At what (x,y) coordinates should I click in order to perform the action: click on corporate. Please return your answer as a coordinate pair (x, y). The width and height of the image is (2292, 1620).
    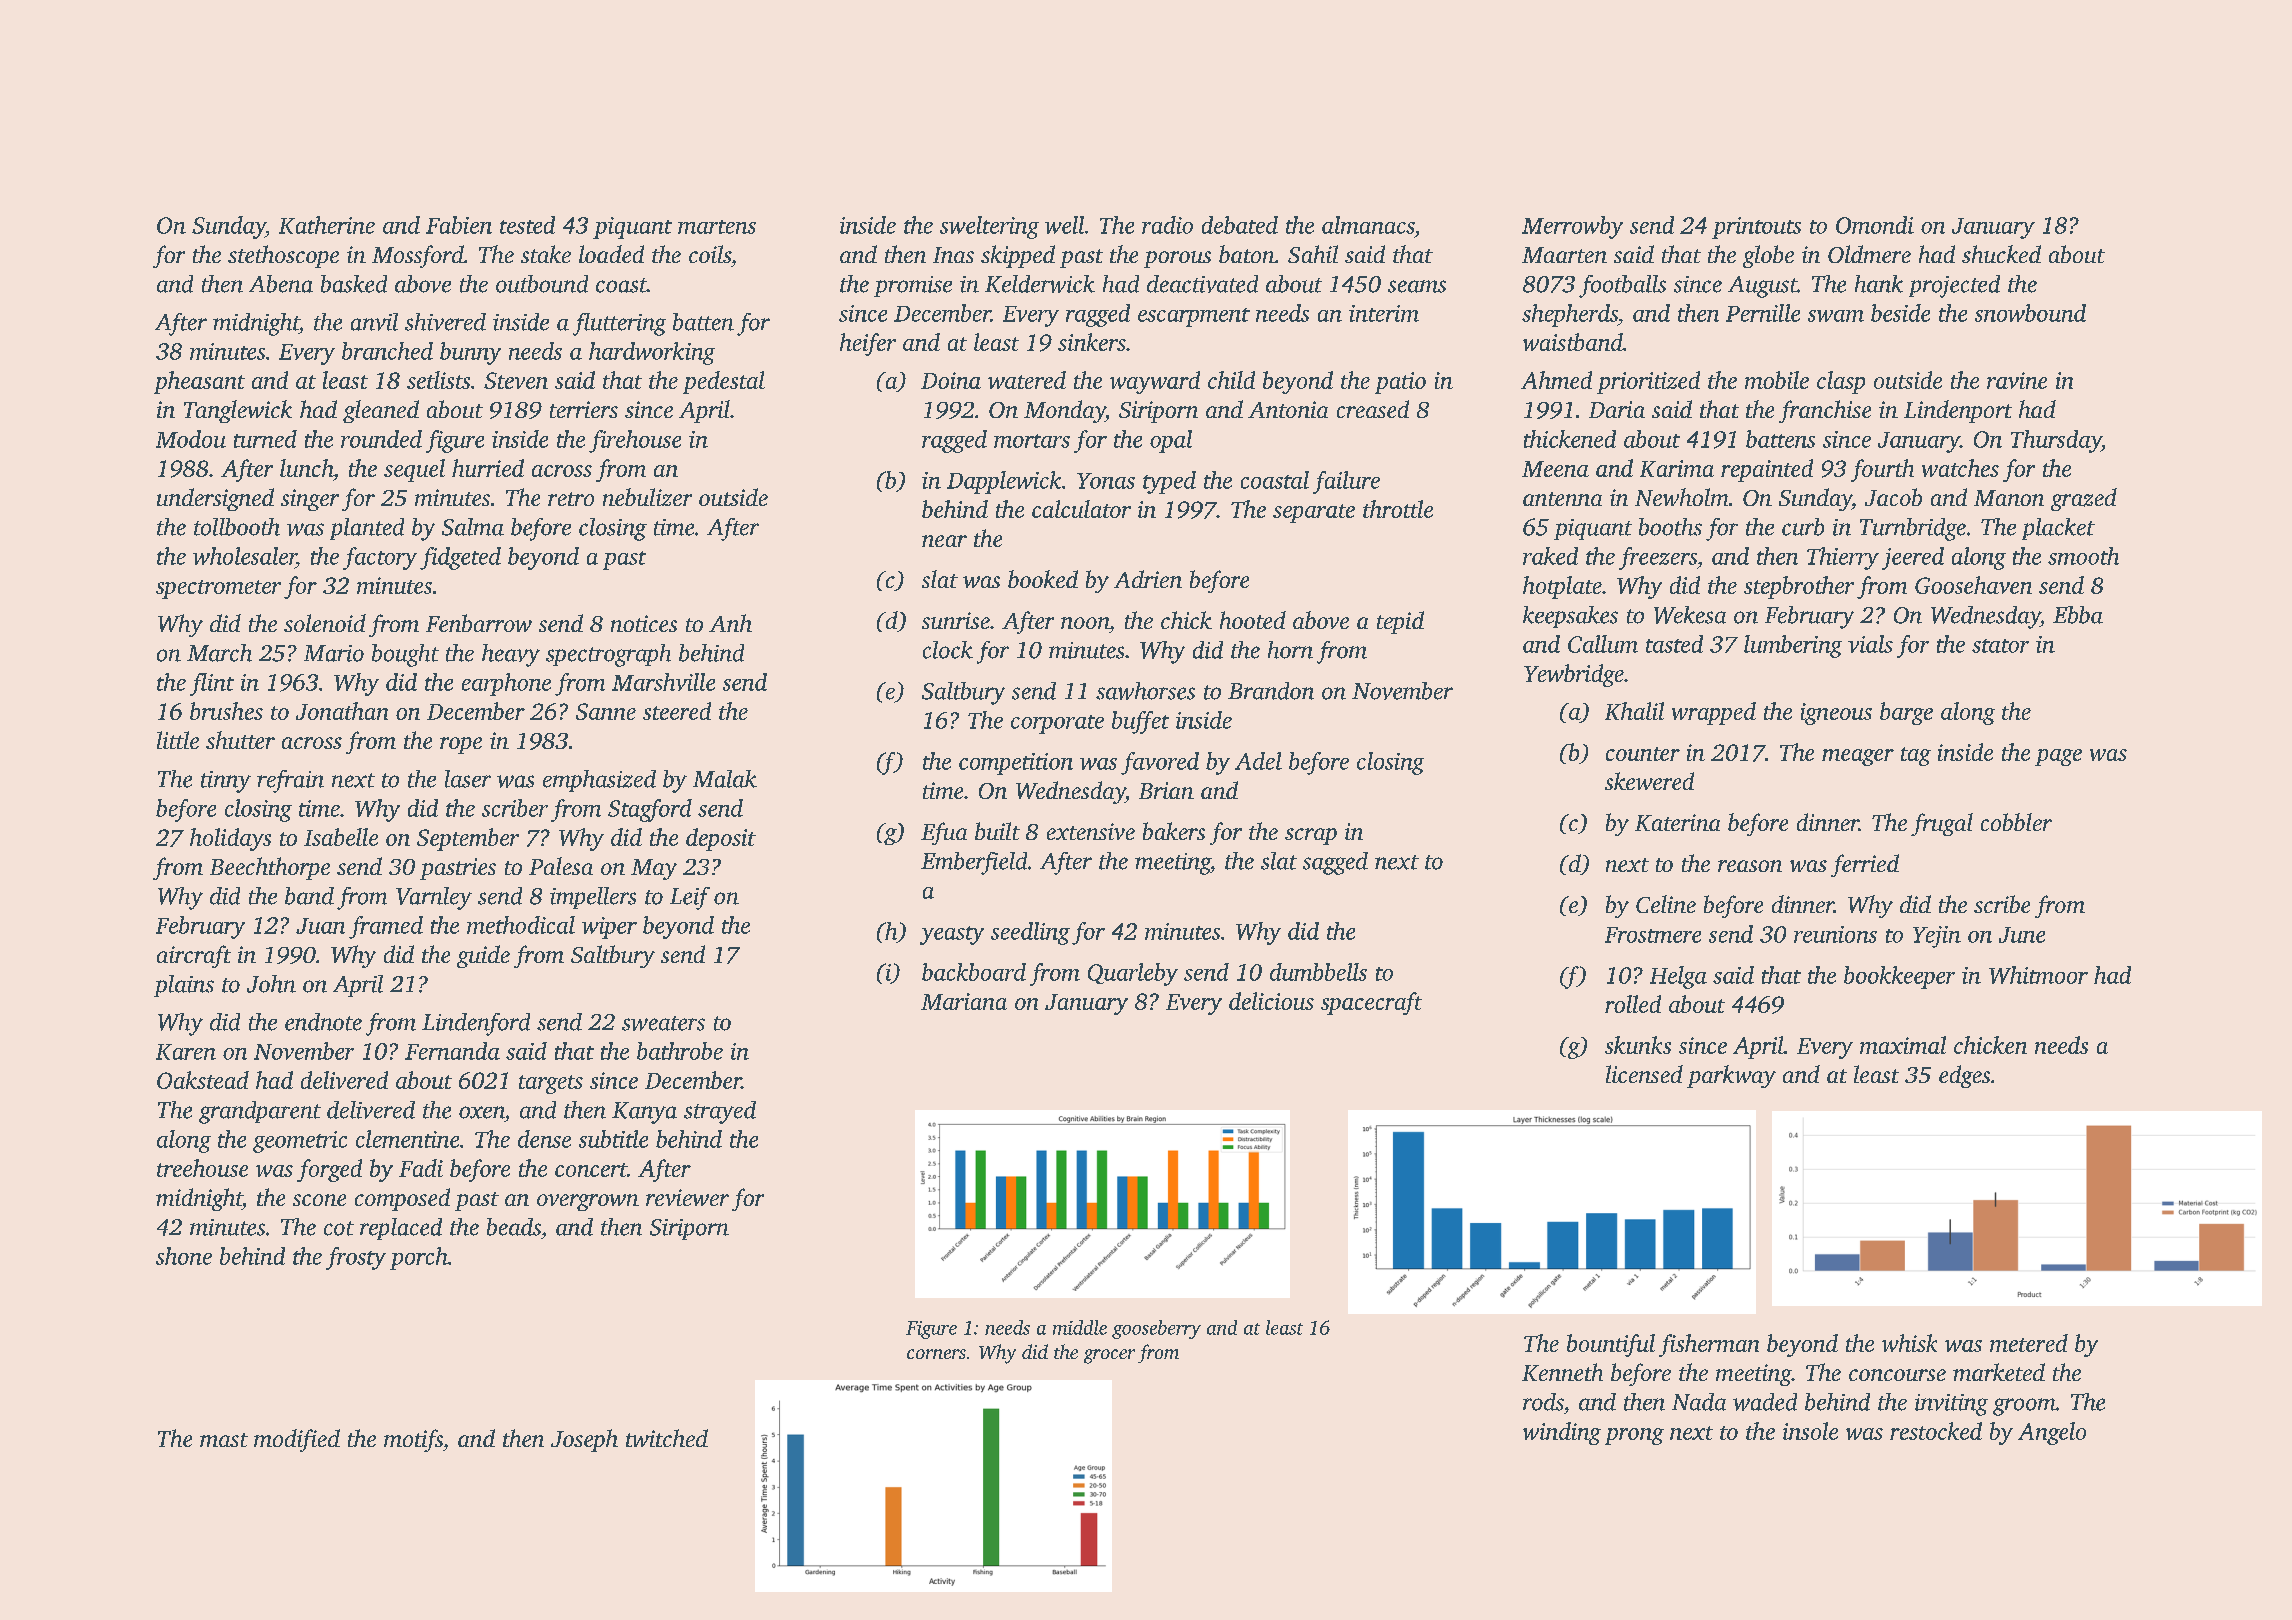
    Looking at the image, I should click on (1057, 724).
